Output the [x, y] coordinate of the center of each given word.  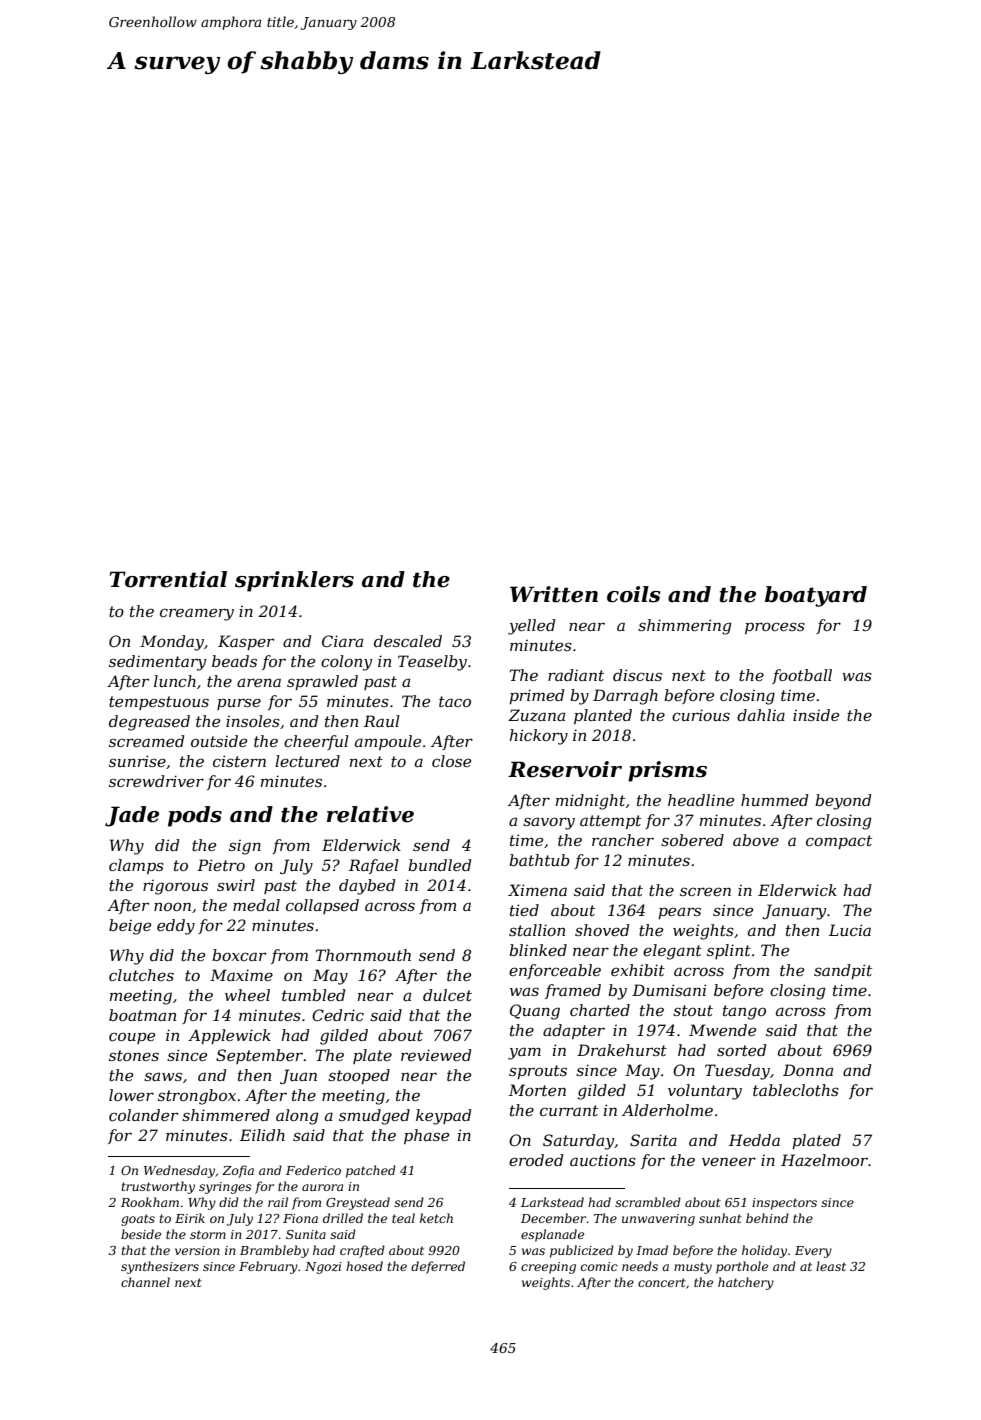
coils [634, 594]
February [268, 1267]
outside [219, 741]
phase [426, 1136]
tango [744, 1012]
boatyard [816, 596]
